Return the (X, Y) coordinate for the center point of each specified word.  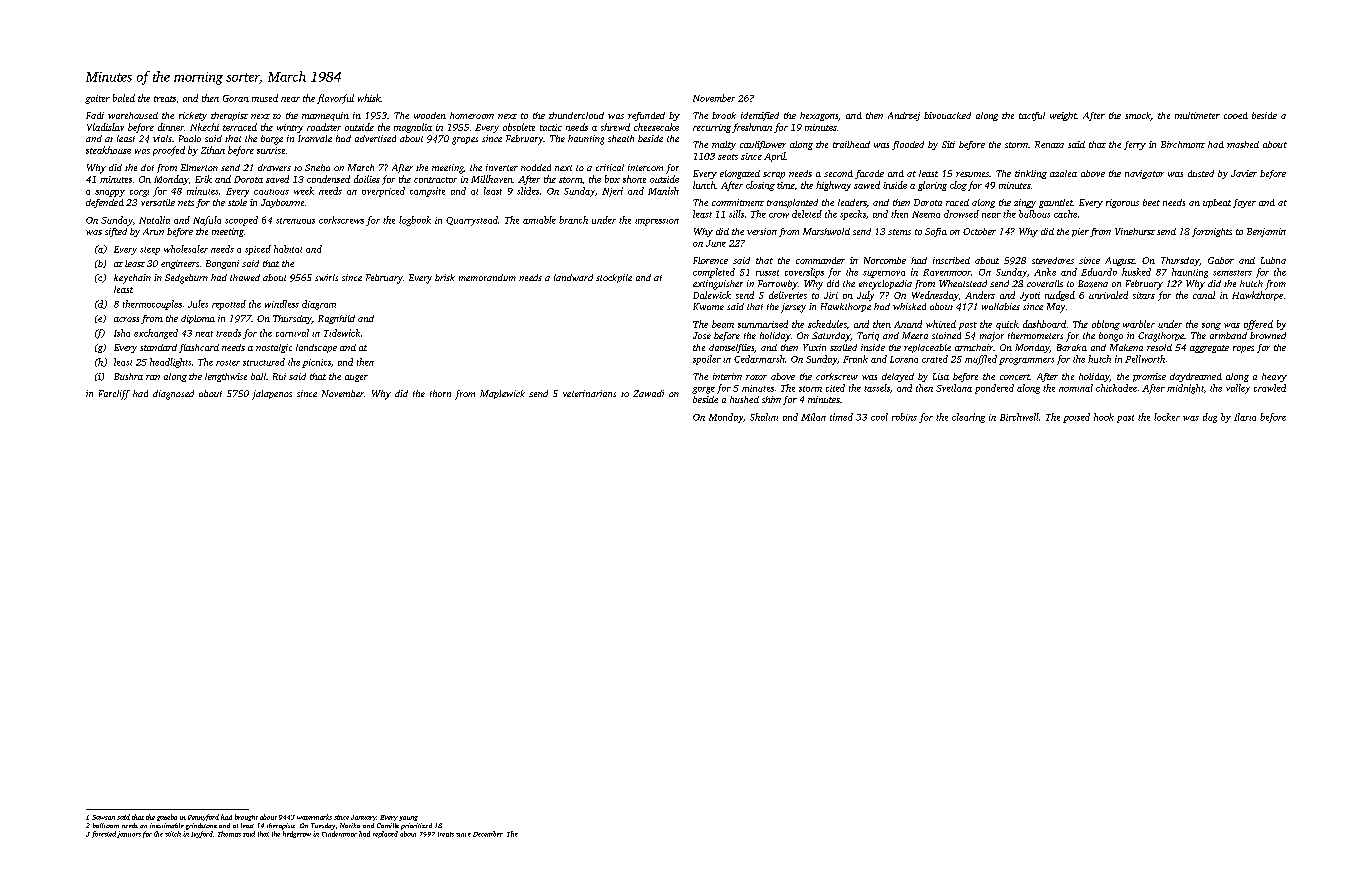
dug (1210, 418)
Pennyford (203, 817)
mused (265, 98)
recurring (712, 128)
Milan (813, 417)
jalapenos (272, 395)
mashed (1243, 144)
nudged (1060, 296)
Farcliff (114, 395)
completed (714, 273)
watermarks (314, 817)
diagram (319, 305)
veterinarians (589, 393)
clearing (968, 418)
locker (1167, 417)
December (488, 834)
